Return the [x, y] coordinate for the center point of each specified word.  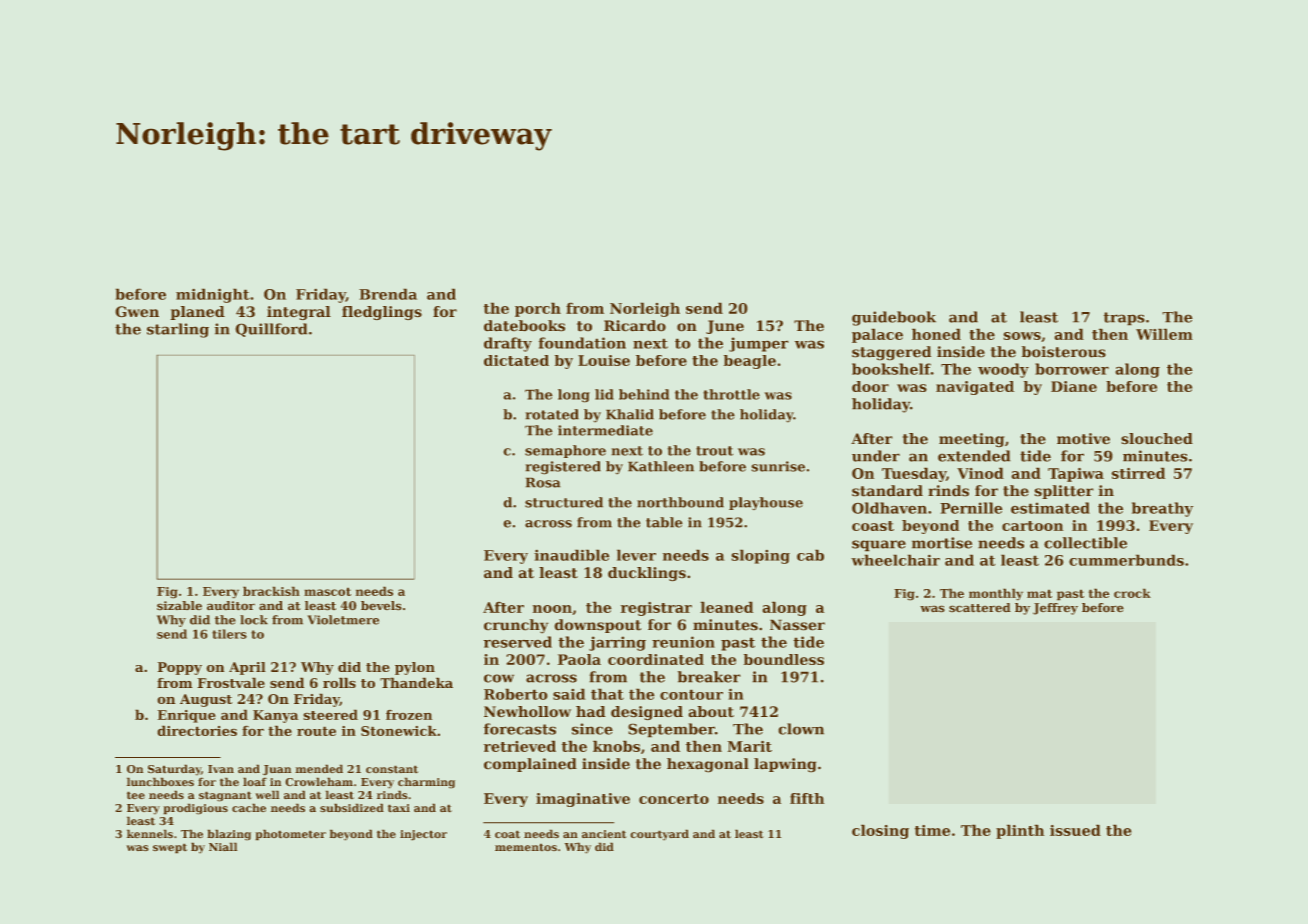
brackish [271, 591]
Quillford [271, 330]
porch [538, 309]
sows [1022, 336]
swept [170, 848]
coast [873, 526]
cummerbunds [1126, 560]
